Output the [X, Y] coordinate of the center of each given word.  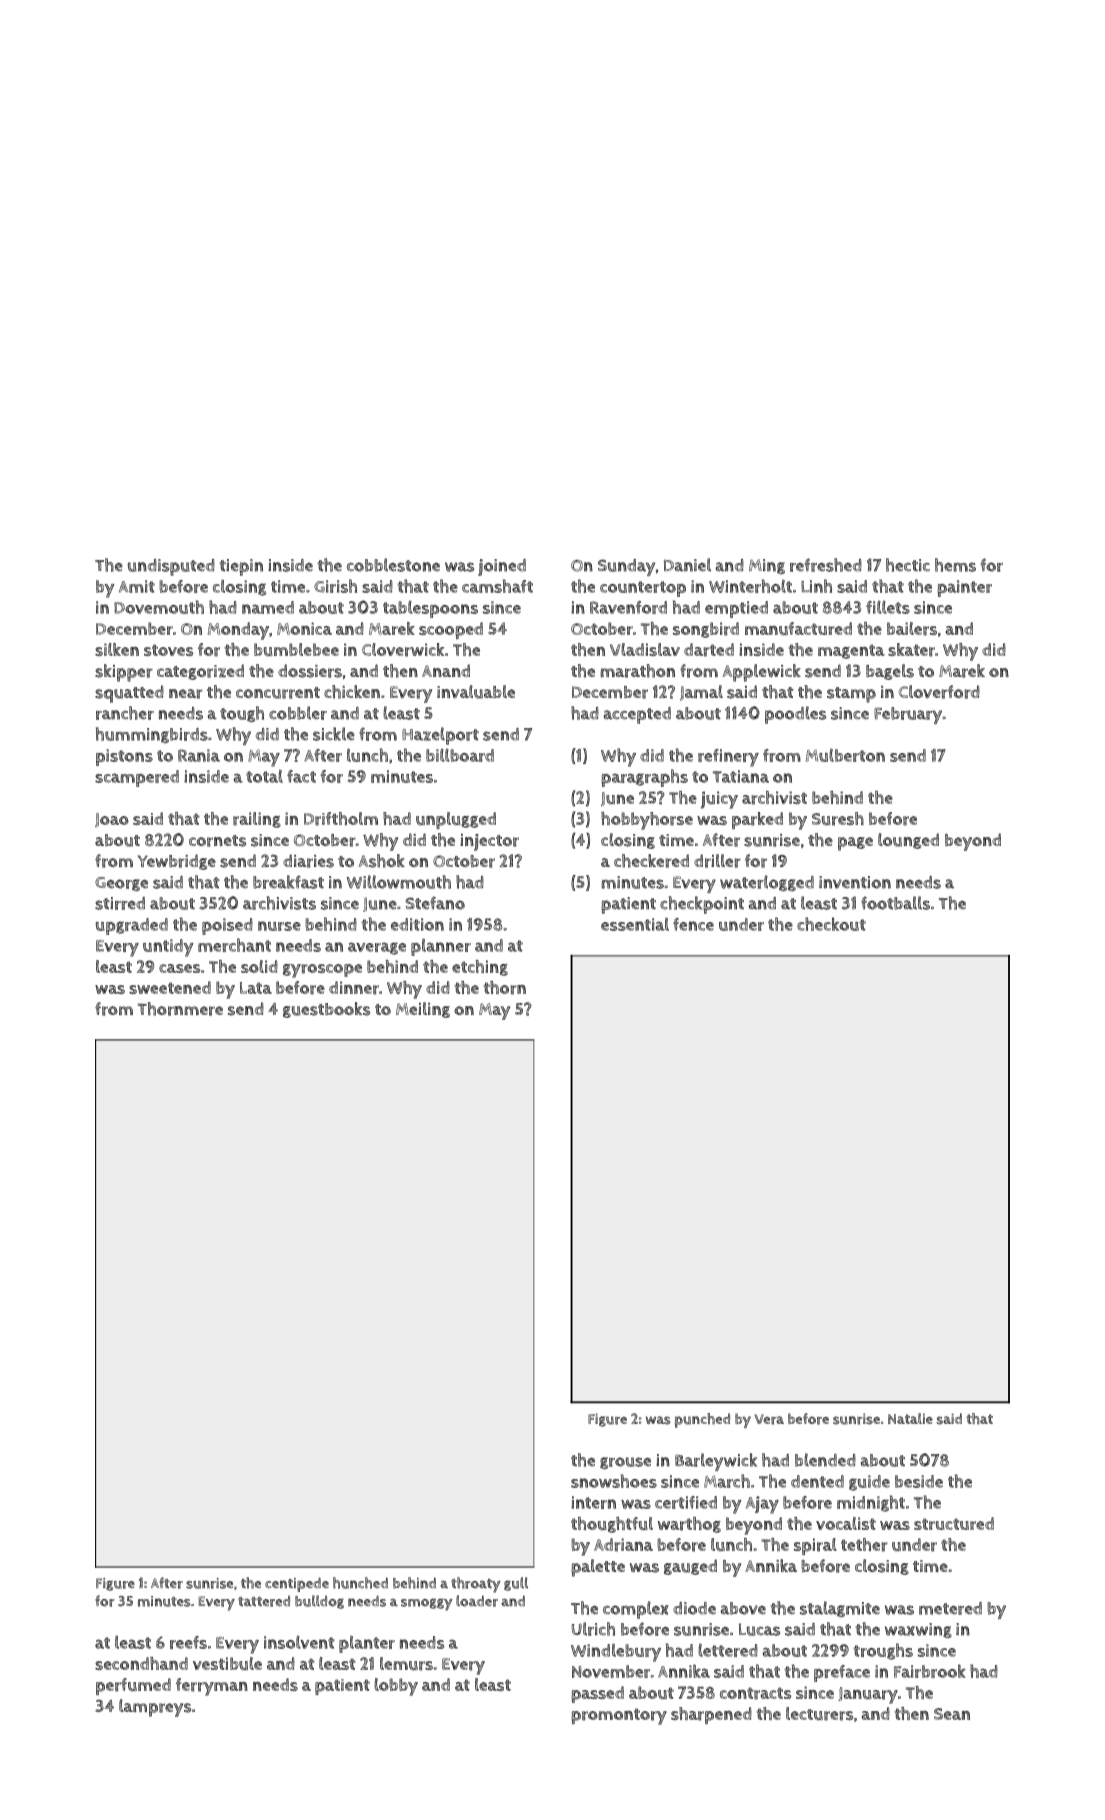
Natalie [910, 1418]
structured [954, 1523]
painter [964, 588]
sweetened [170, 987]
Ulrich [593, 1629]
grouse [625, 1463]
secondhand [141, 1663]
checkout [831, 924]
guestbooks [326, 1010]
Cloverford [939, 692]
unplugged [456, 820]
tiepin [241, 567]
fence [693, 924]
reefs [188, 1642]
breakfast [288, 882]
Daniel [687, 565]
